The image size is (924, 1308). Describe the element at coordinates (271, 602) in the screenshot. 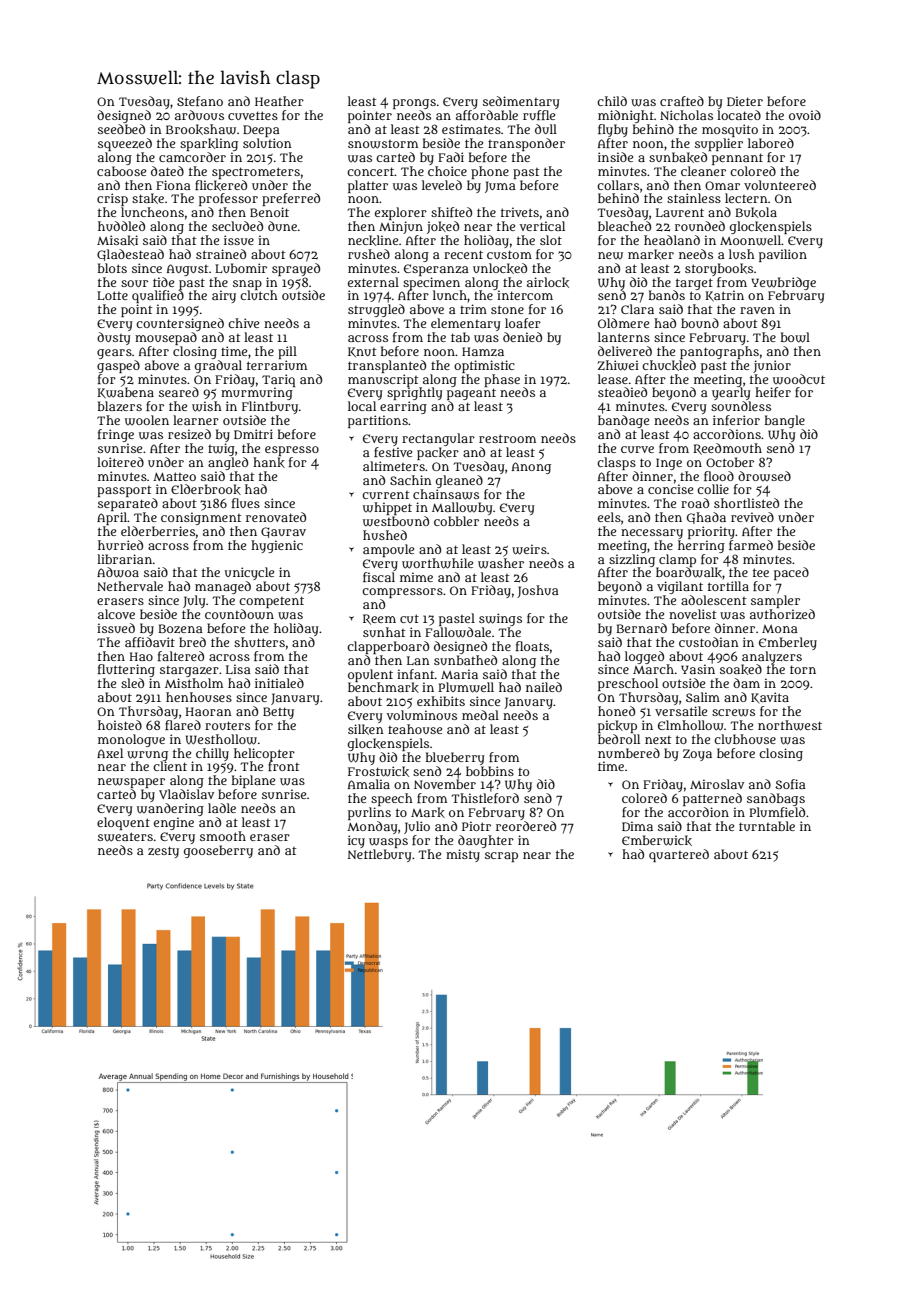

I see `competent` at that location.
